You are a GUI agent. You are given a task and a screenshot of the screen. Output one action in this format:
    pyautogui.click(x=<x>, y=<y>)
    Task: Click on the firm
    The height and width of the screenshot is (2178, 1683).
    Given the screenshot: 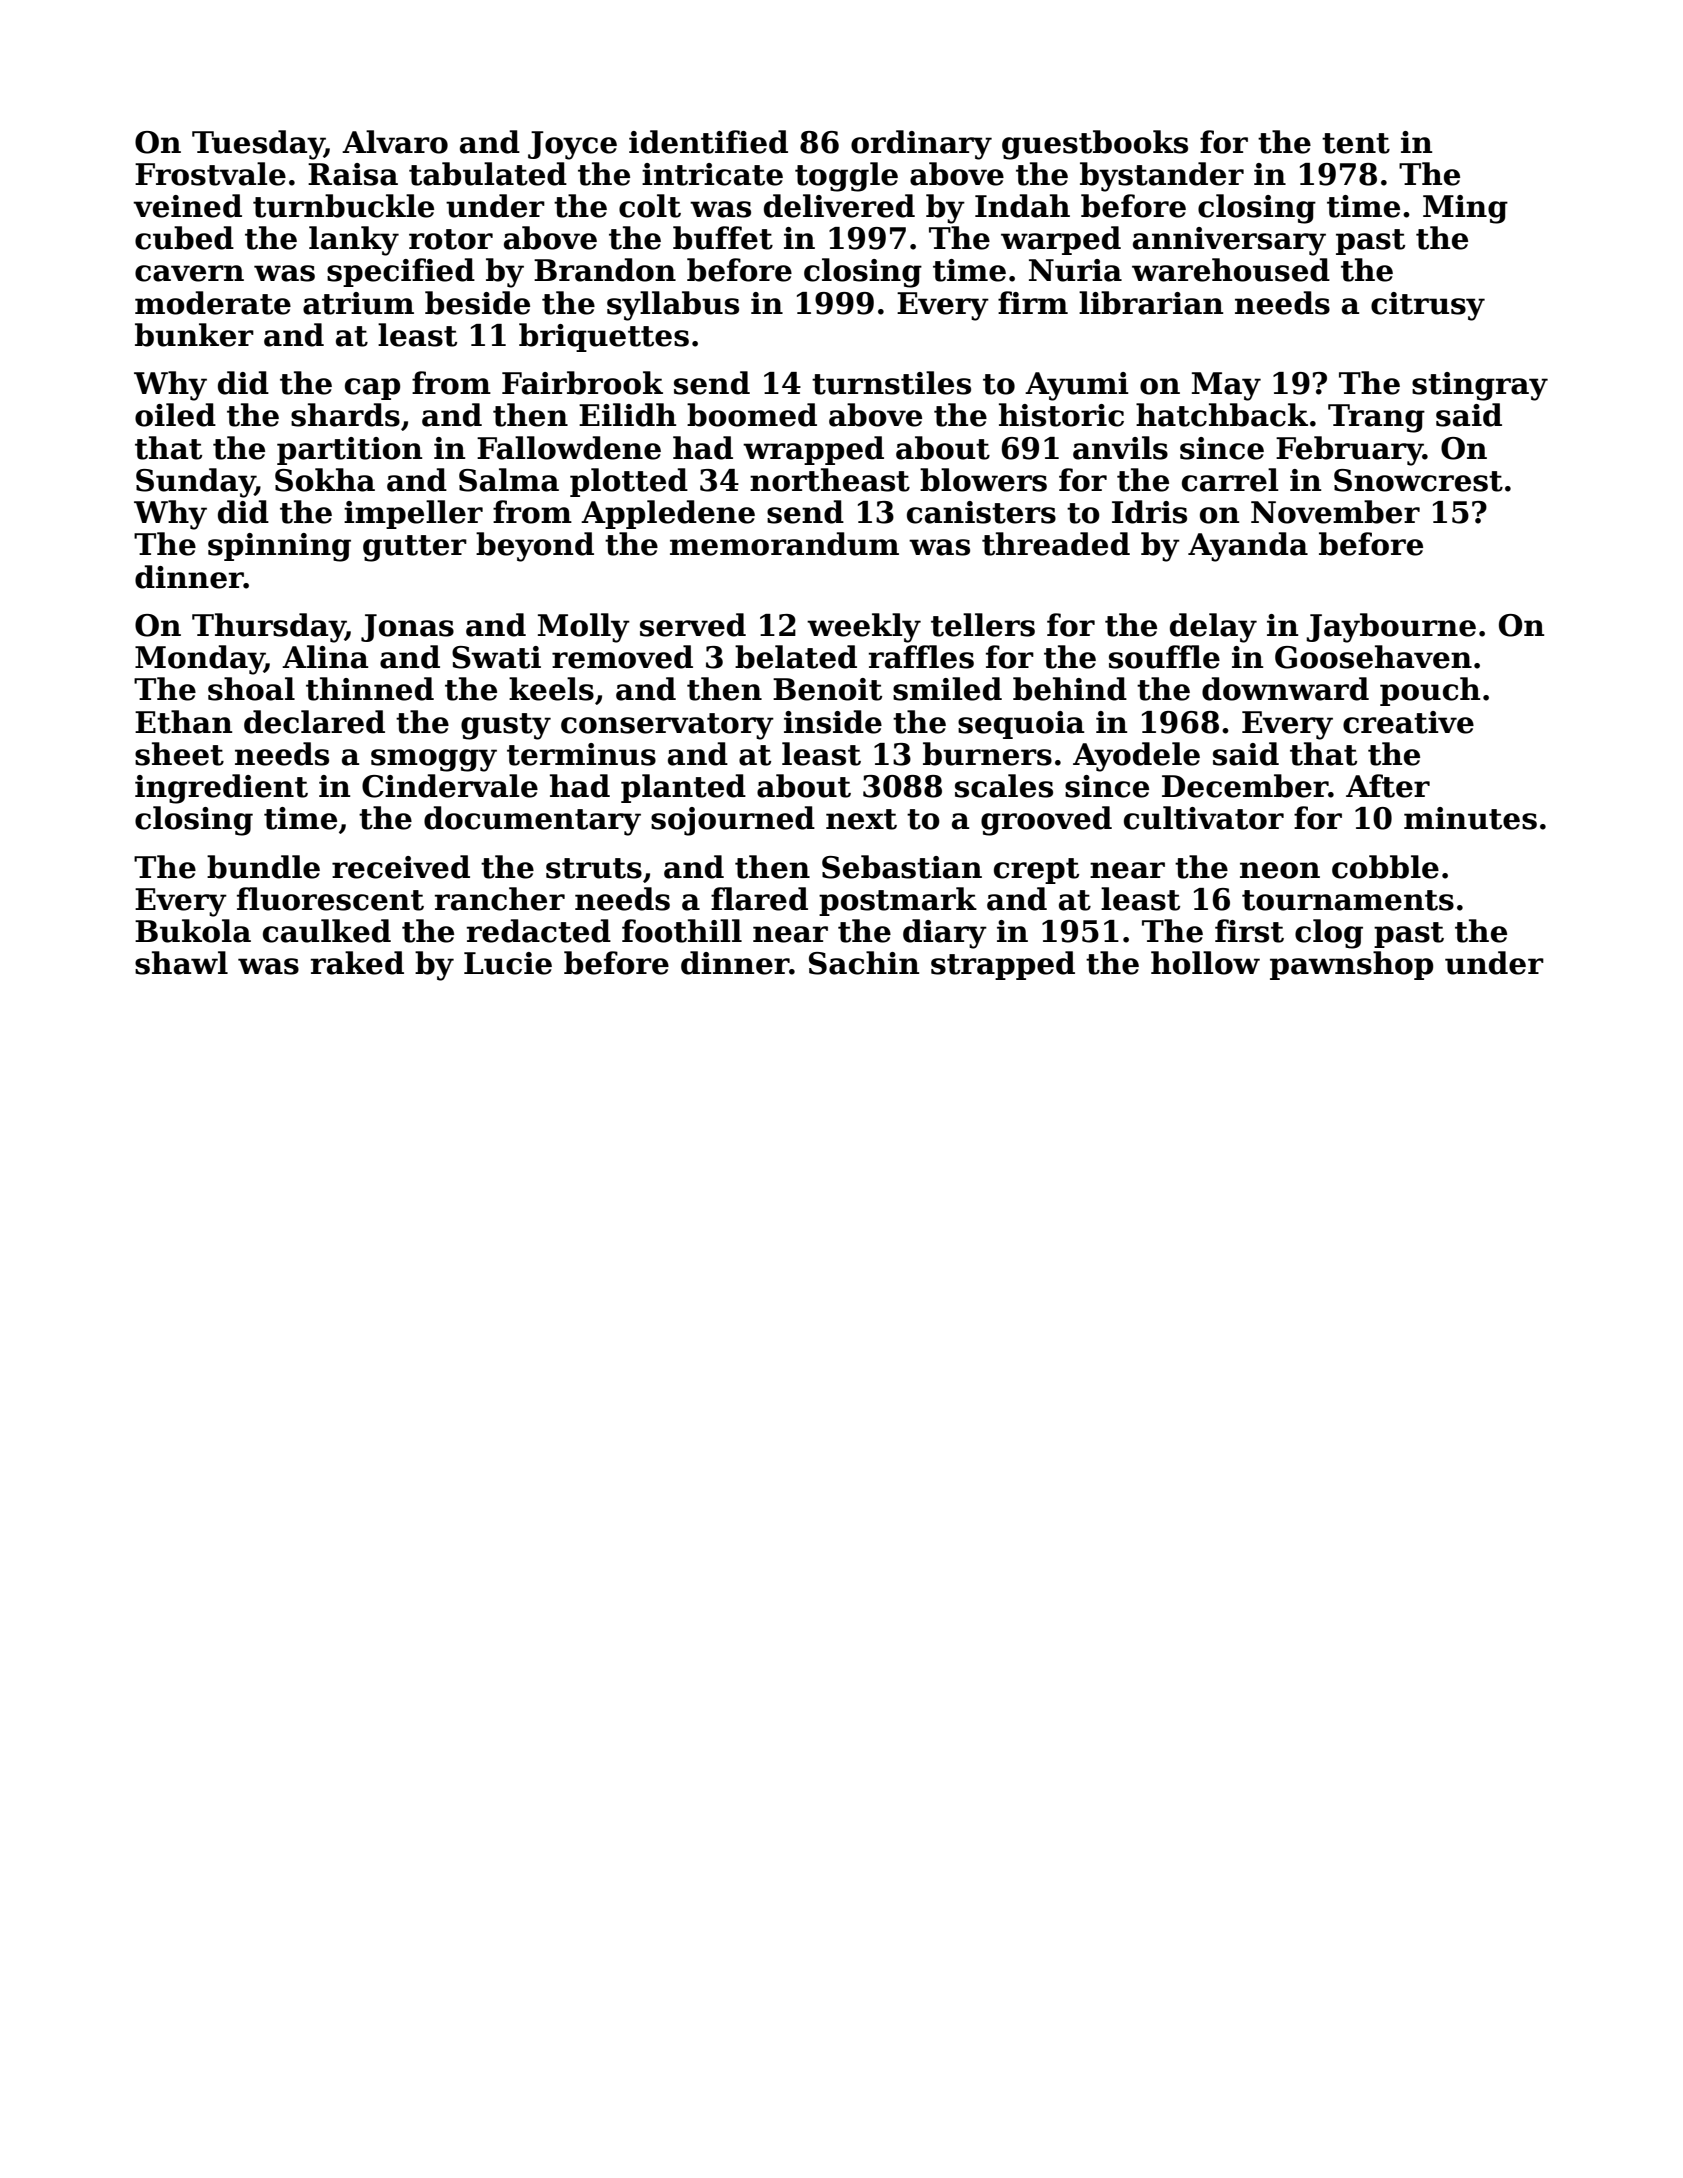 What is the action you would take?
    pyautogui.click(x=1033, y=302)
